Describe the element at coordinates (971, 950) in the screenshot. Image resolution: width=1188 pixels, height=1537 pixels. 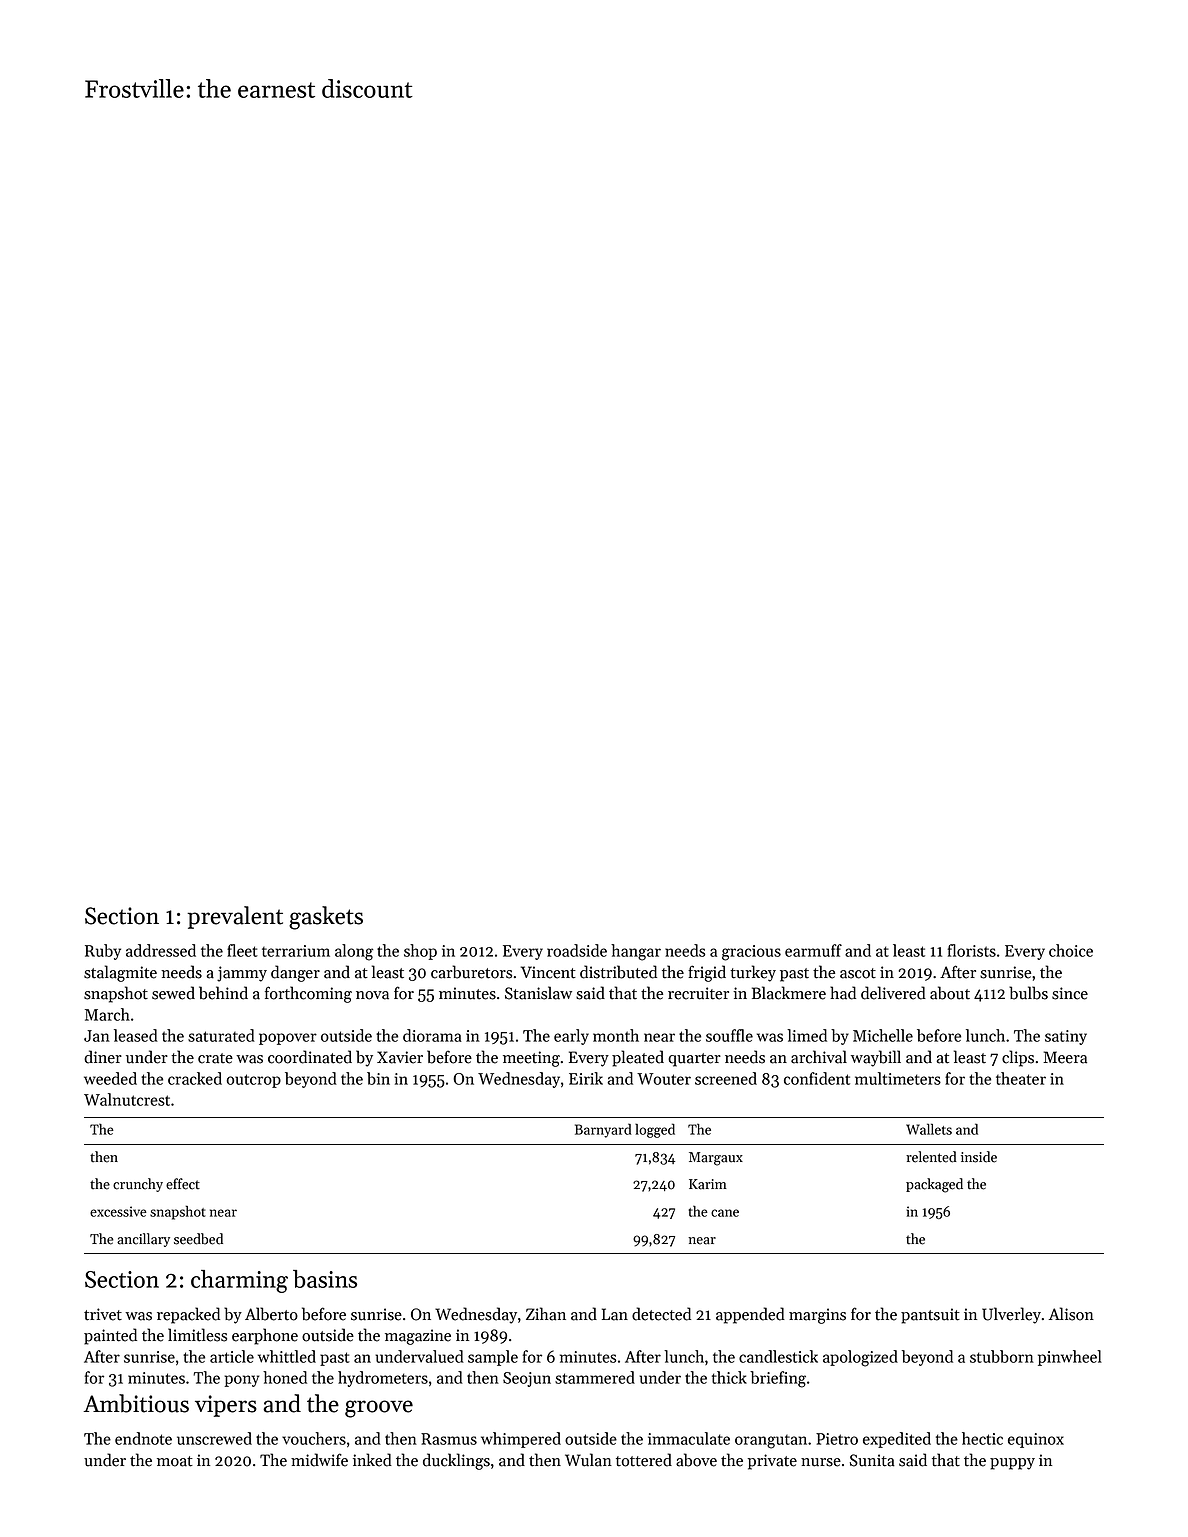
I see `florists` at that location.
